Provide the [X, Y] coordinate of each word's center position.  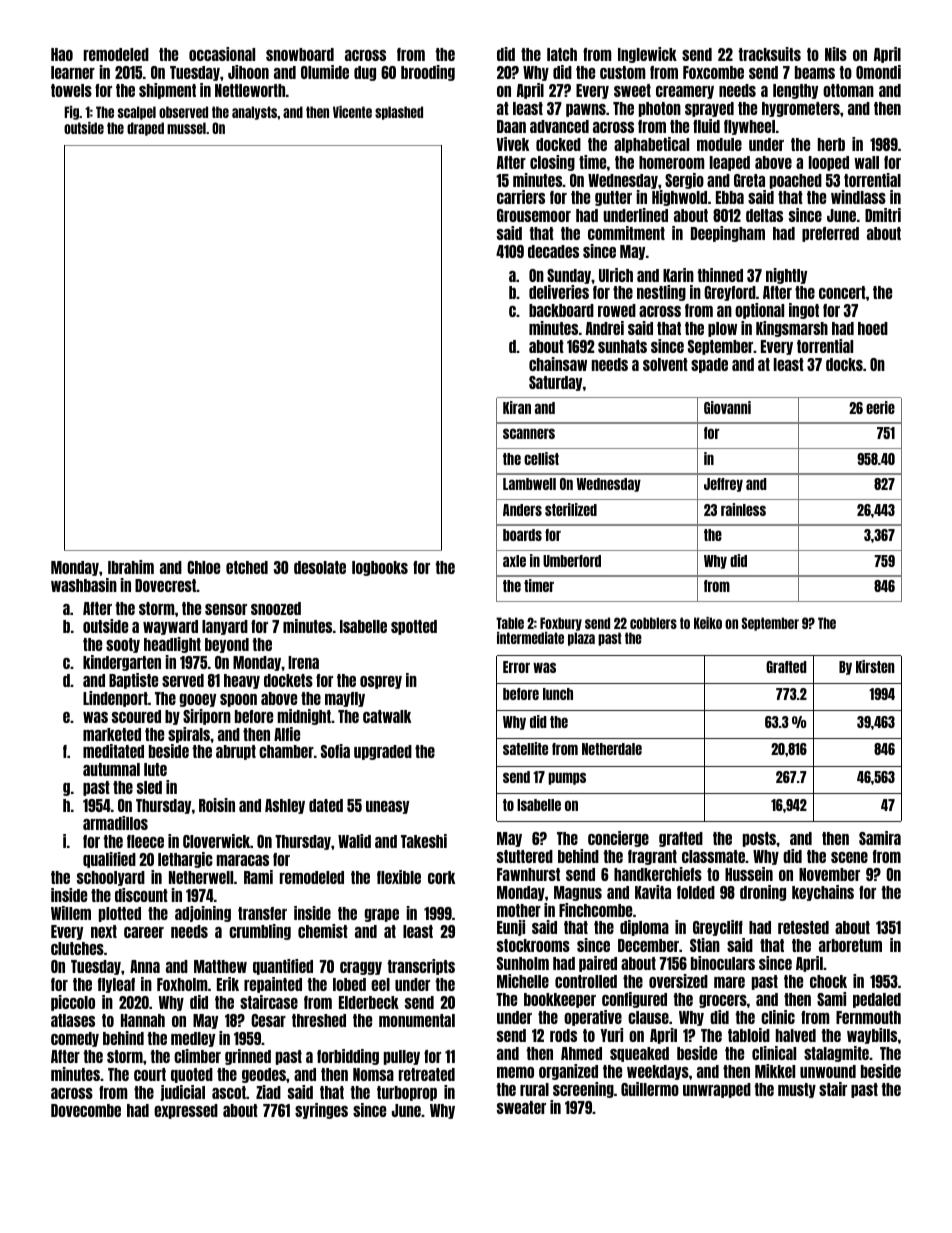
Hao [62, 54]
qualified [109, 860]
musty [797, 1090]
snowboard [300, 54]
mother [519, 910]
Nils [836, 54]
